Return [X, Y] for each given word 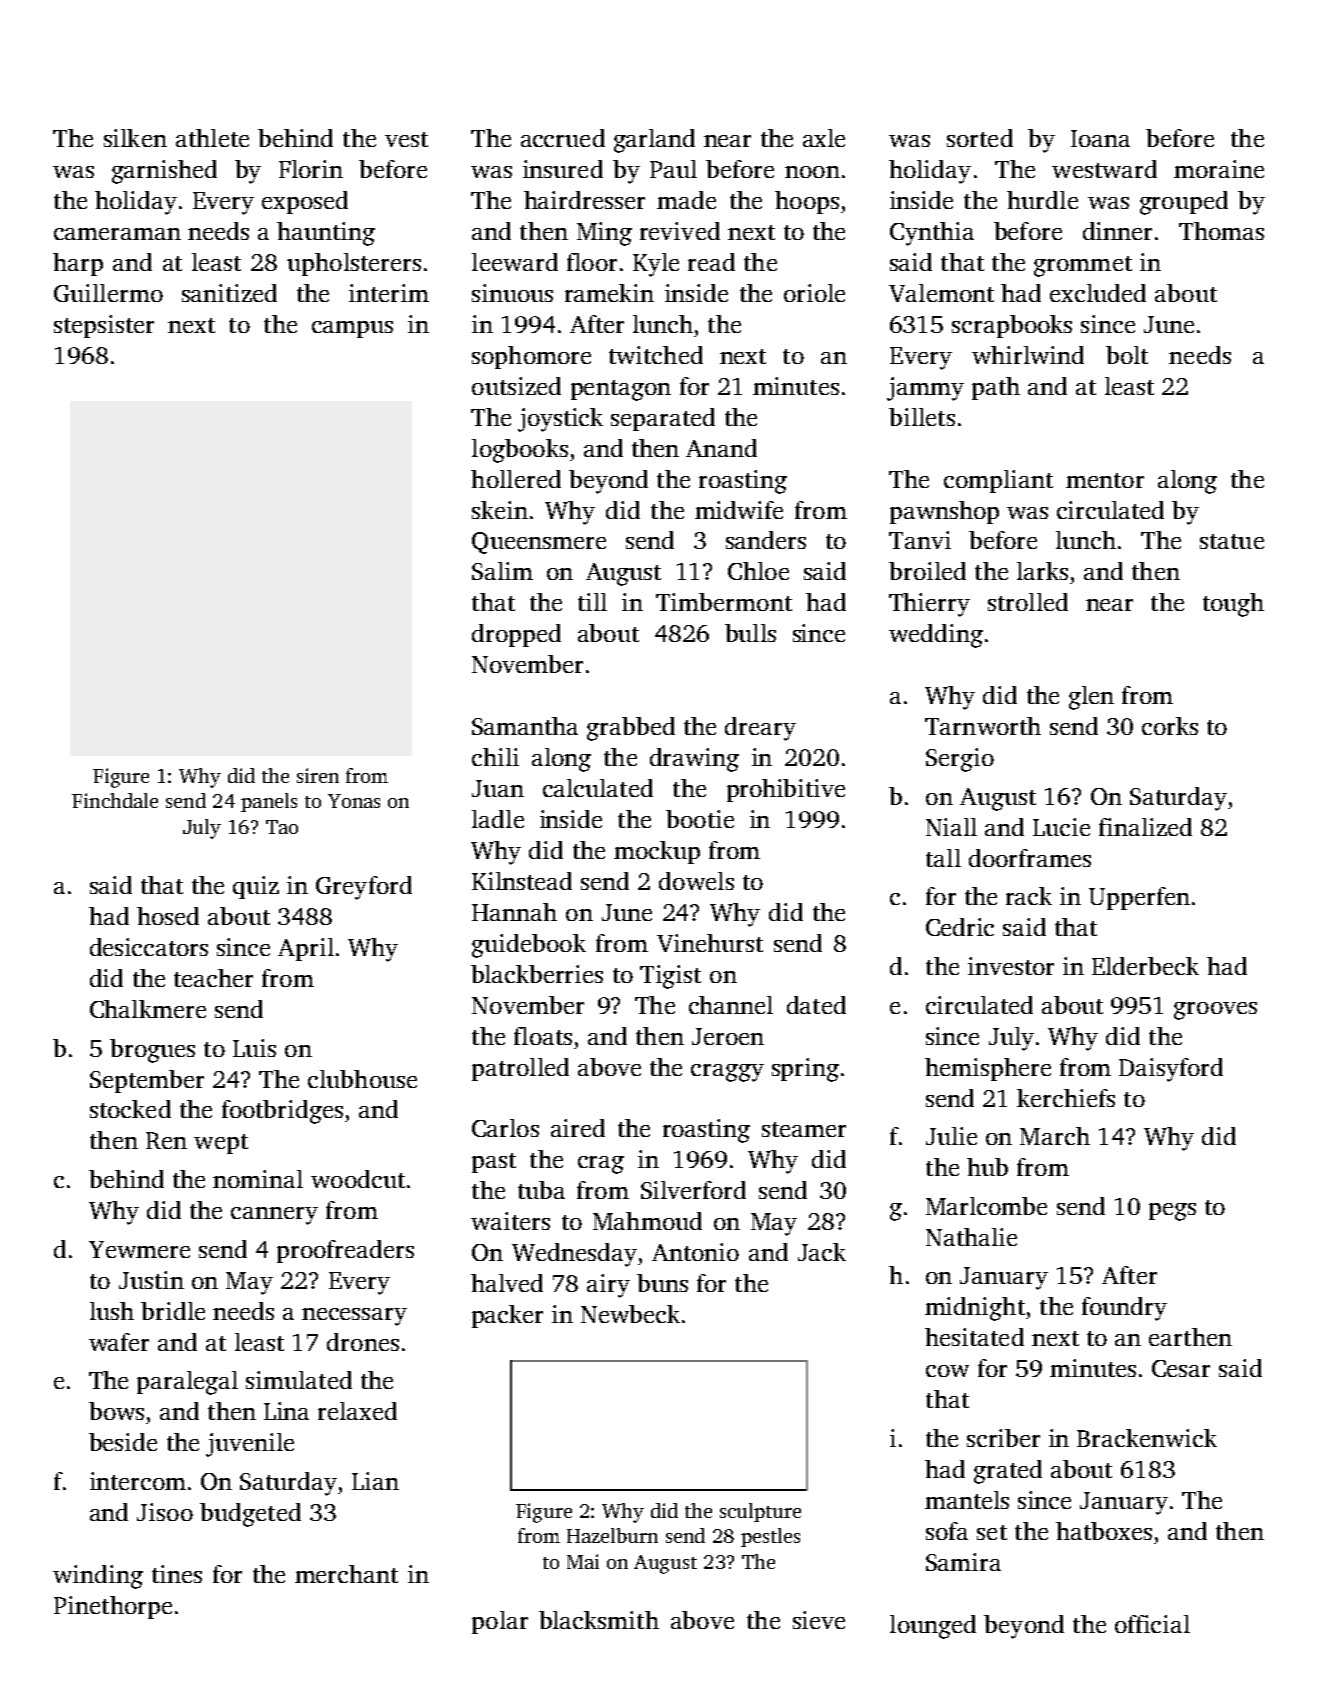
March [1055, 1136]
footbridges [282, 1112]
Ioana [1100, 138]
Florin [311, 169]
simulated [299, 1380]
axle [824, 138]
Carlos [505, 1128]
